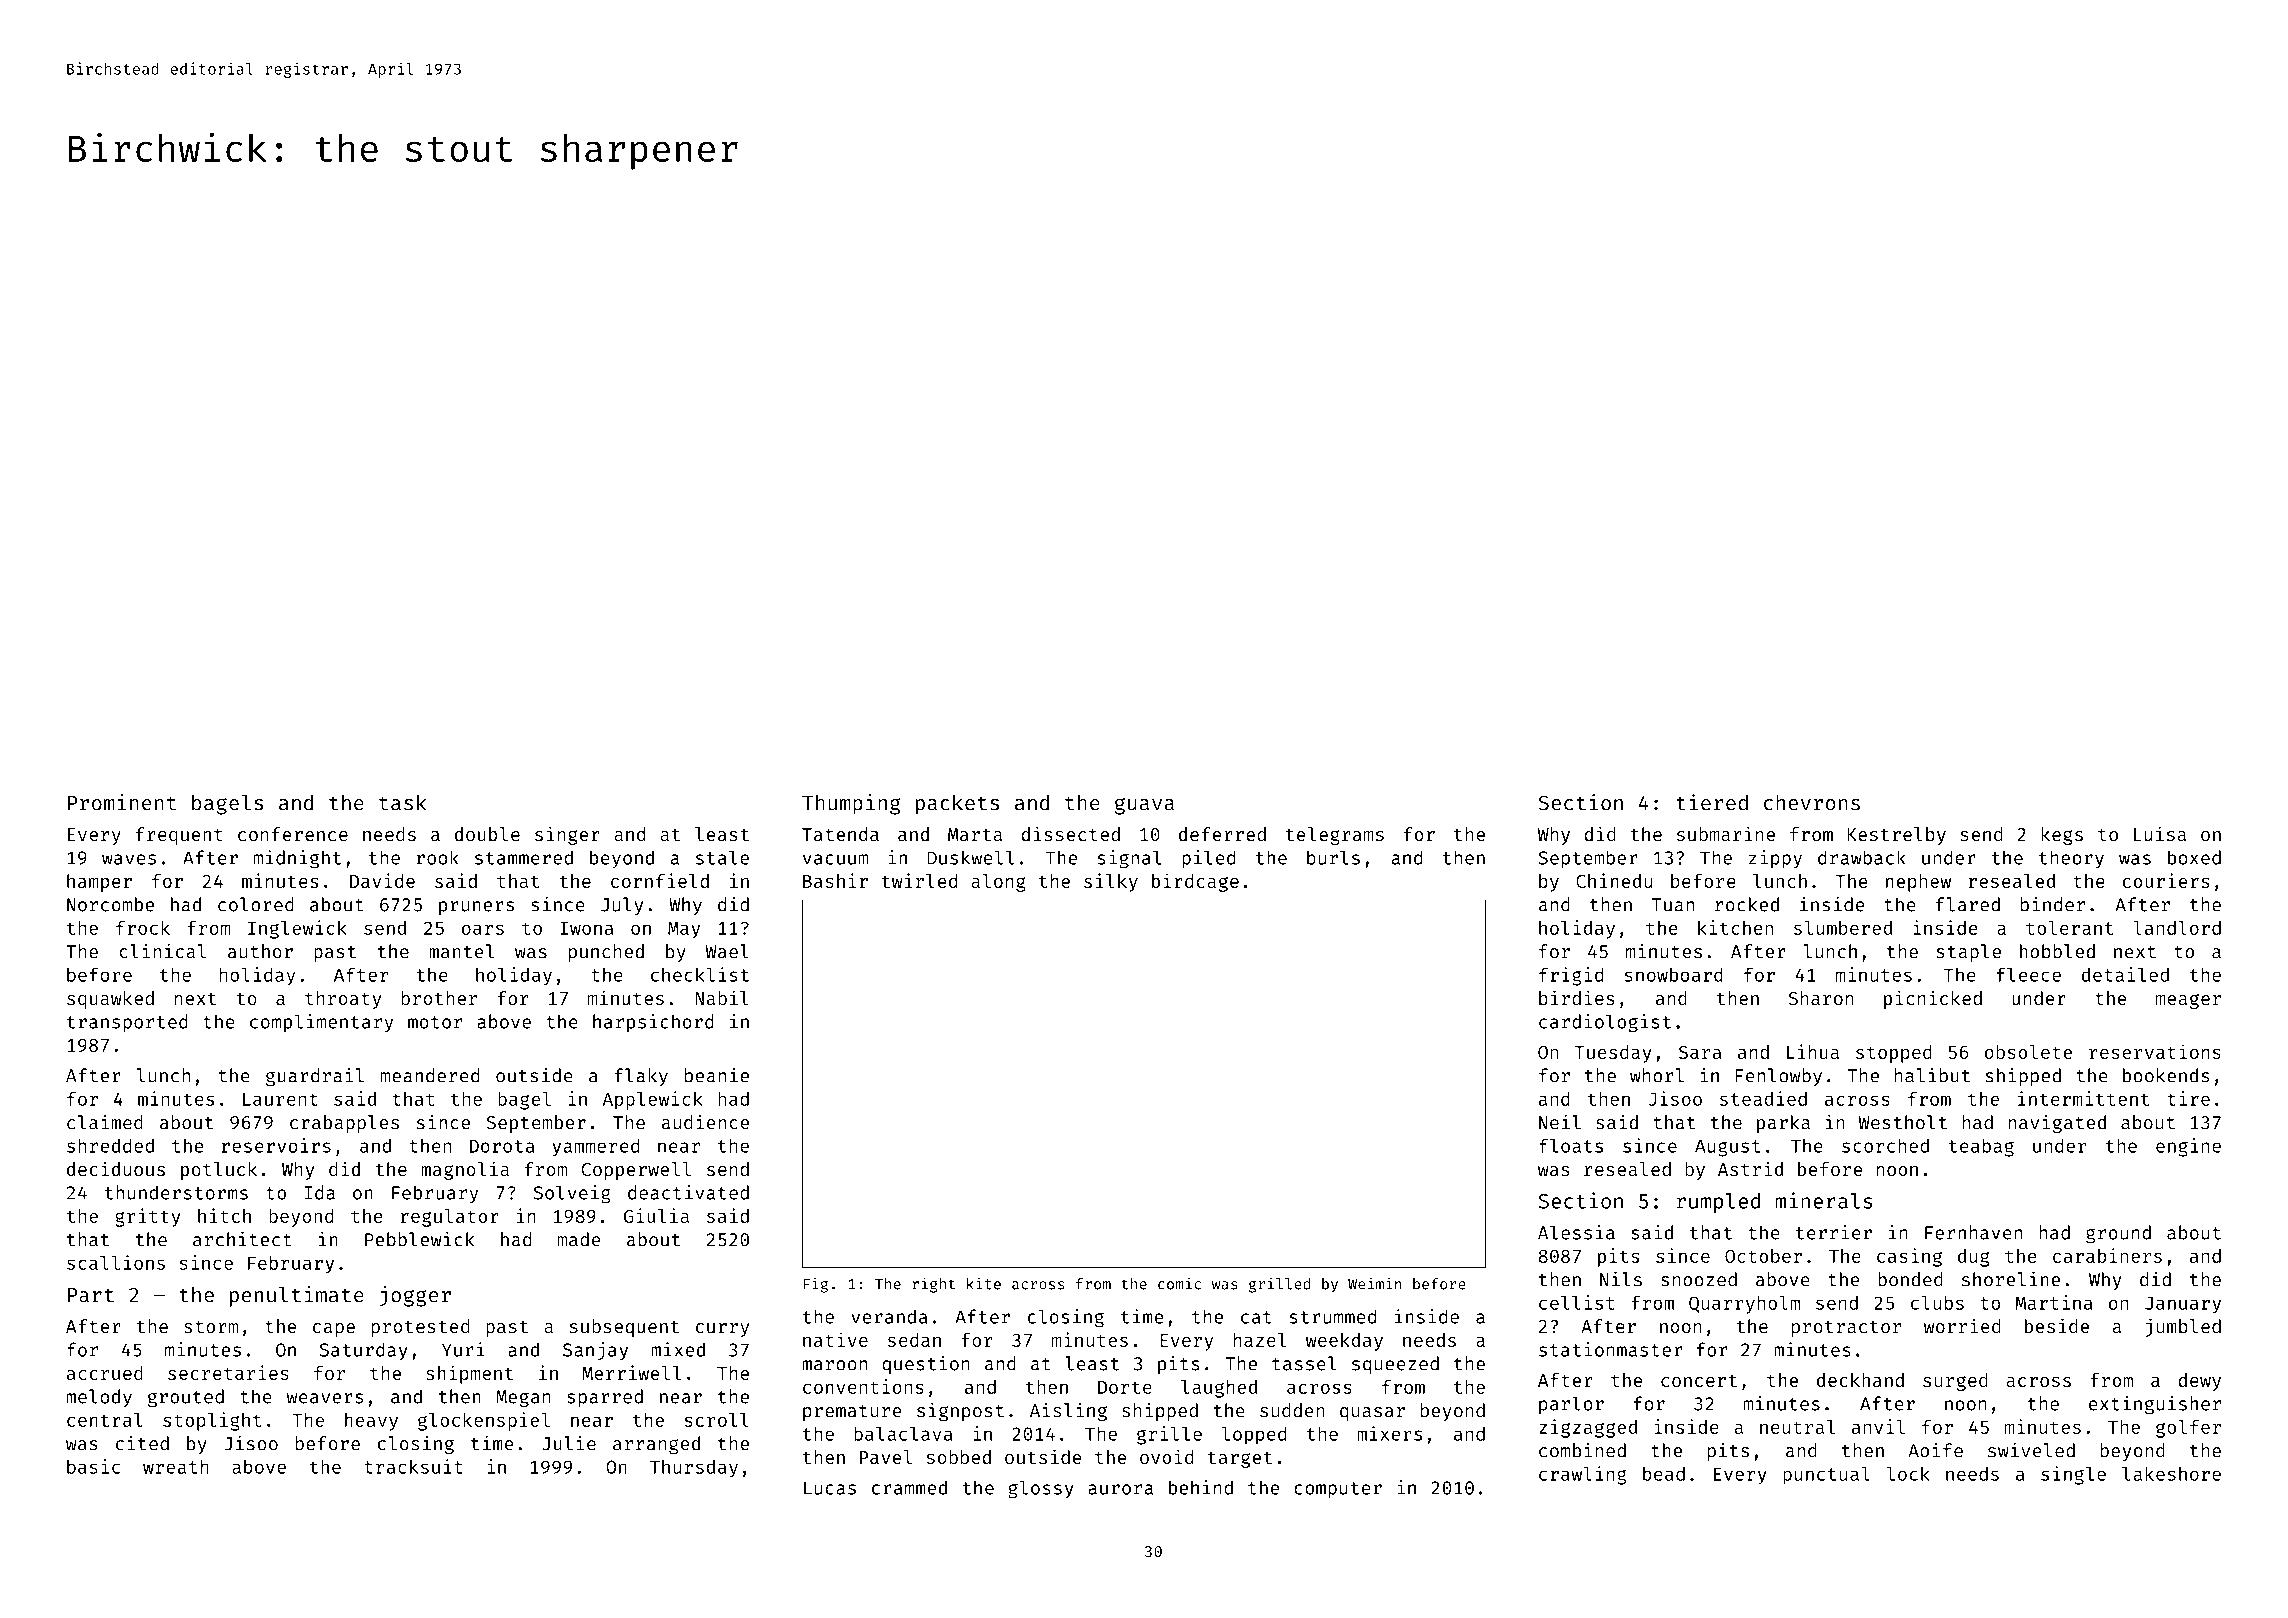 The height and width of the screenshot is (1618, 2288). What do you see at coordinates (1968, 904) in the screenshot?
I see `flared` at bounding box center [1968, 904].
